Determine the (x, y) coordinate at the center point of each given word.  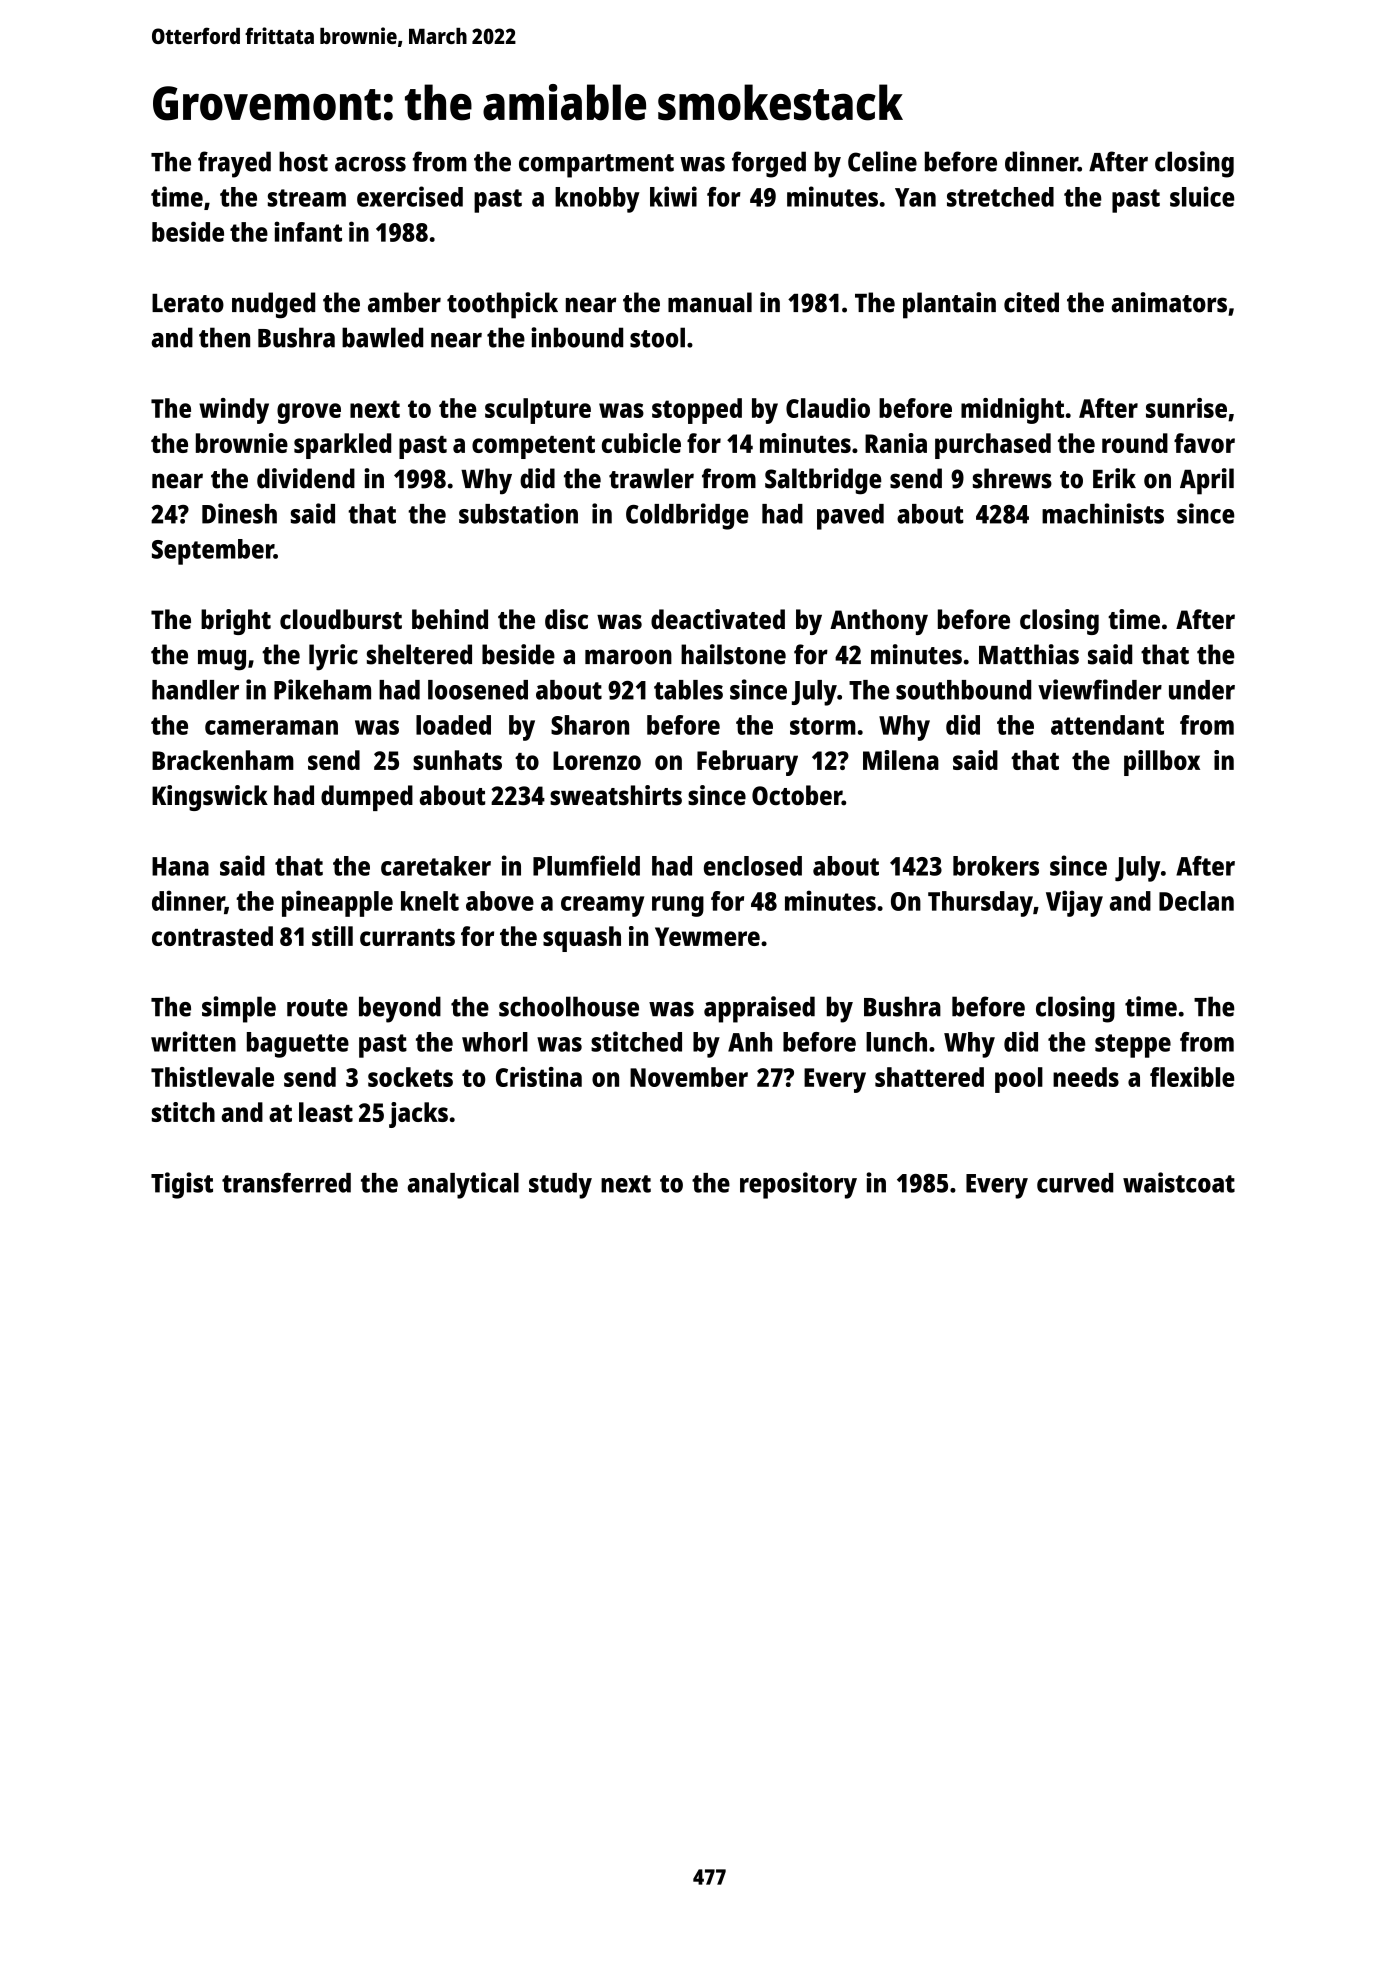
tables (688, 690)
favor (1204, 443)
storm (823, 726)
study (560, 1186)
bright (236, 622)
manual (710, 302)
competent (533, 447)
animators (1169, 302)
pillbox (1162, 763)
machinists (1103, 513)
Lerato (188, 303)
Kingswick (210, 798)
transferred (286, 1182)
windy (234, 411)
